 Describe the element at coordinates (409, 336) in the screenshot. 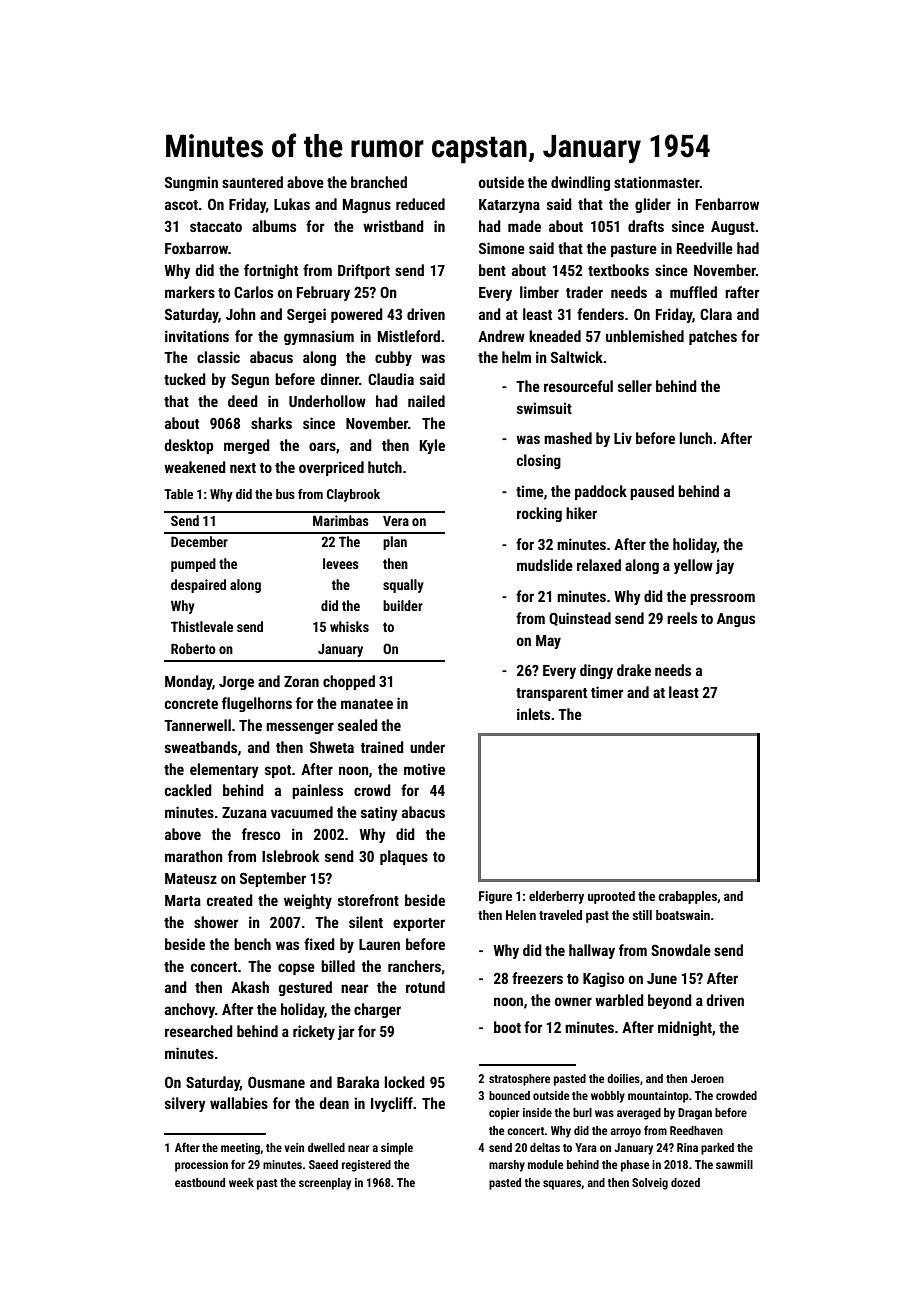

I see `Mistleford` at that location.
